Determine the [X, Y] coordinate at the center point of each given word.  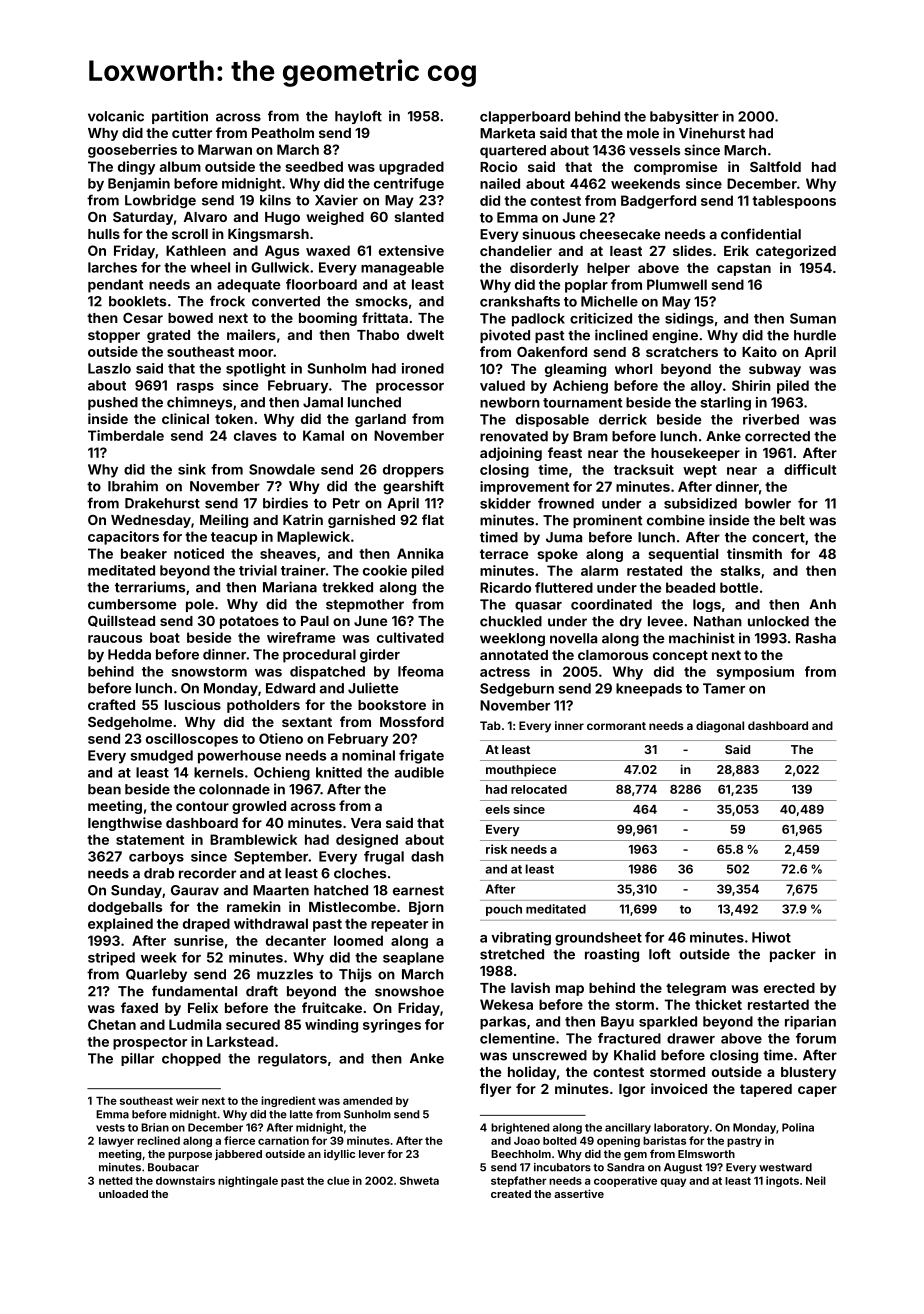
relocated [539, 789]
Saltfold [775, 166]
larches [112, 267]
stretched [512, 954]
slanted [419, 217]
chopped [191, 1059]
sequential [683, 555]
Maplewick [313, 538]
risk [496, 849]
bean [104, 789]
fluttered [564, 587]
